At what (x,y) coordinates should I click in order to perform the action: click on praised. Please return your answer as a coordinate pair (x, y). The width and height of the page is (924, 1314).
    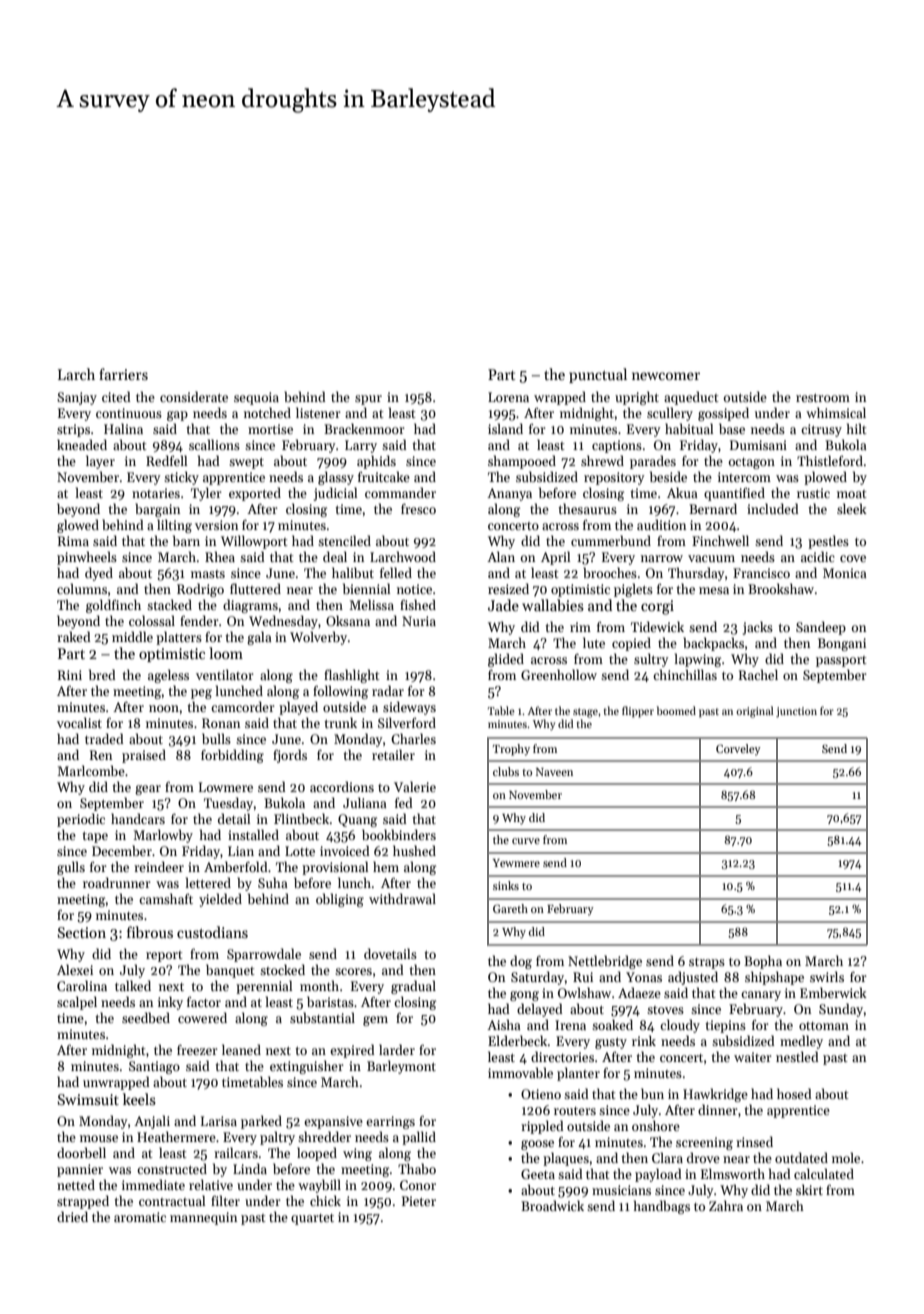
    Looking at the image, I should click on (144, 756).
